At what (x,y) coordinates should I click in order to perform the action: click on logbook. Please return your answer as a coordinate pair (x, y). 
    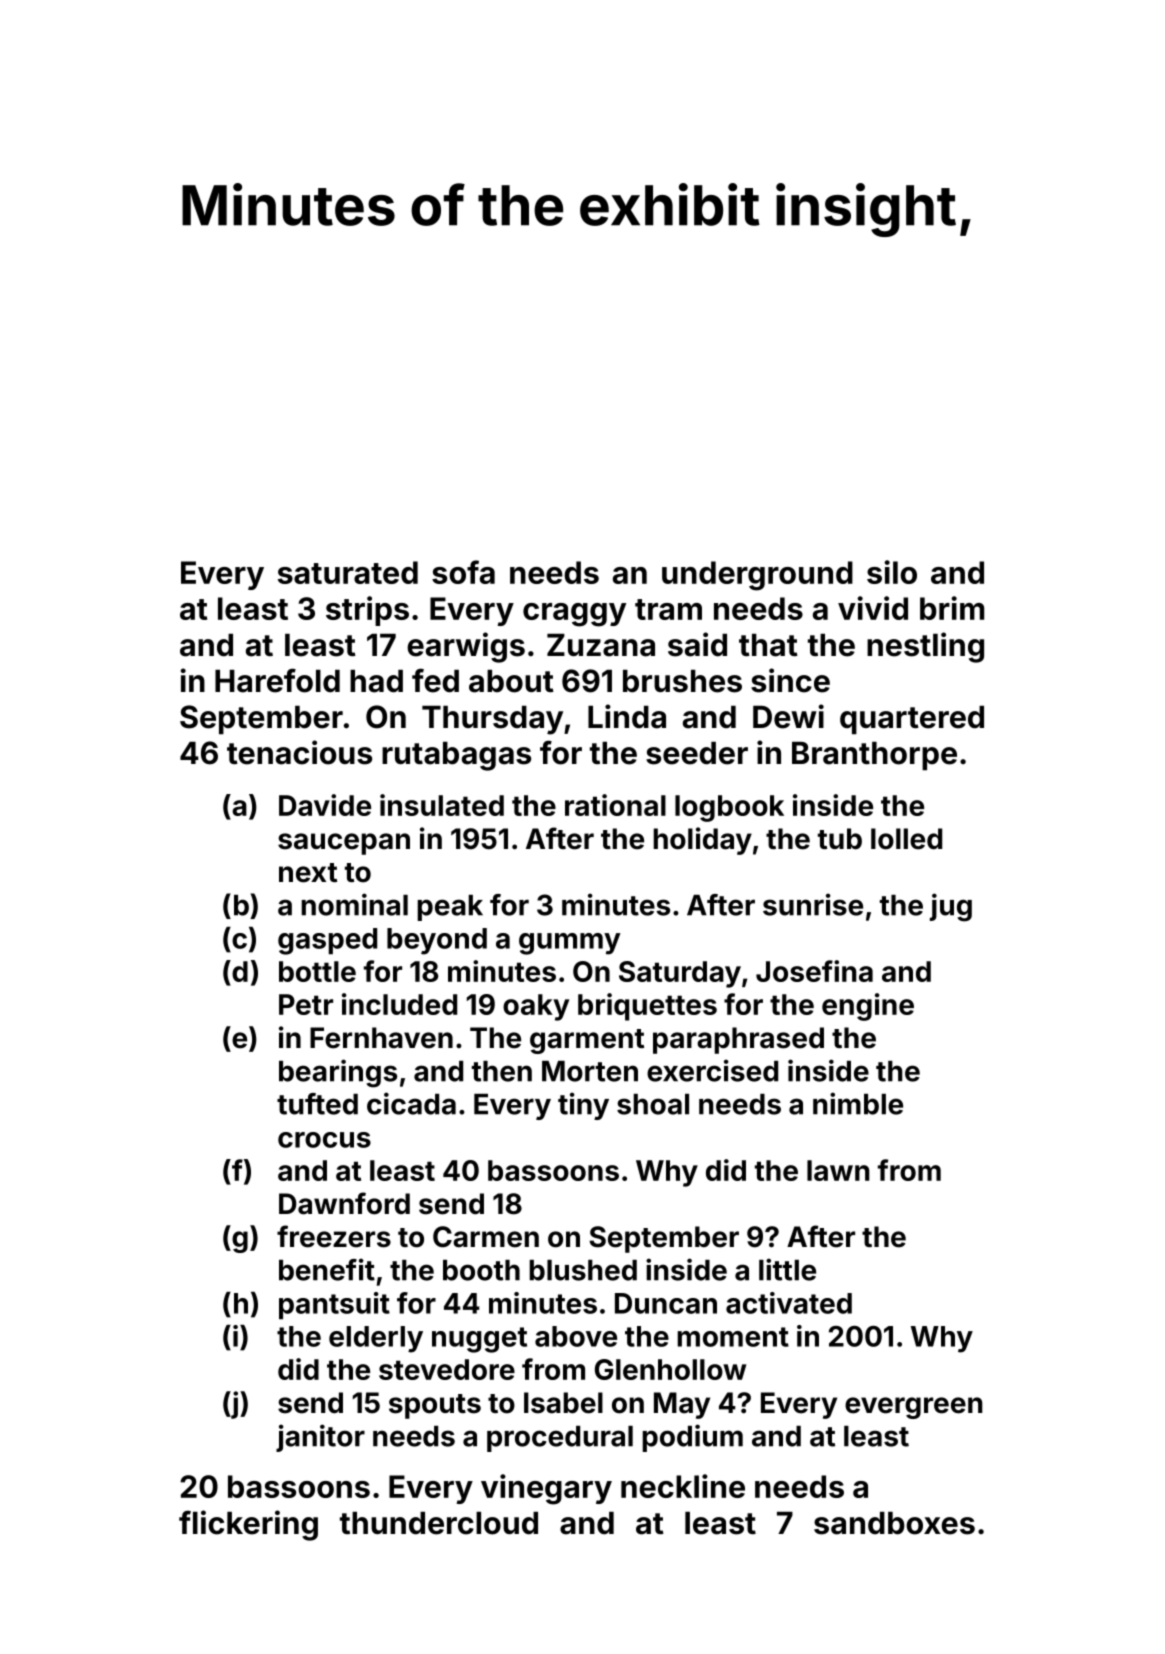
    Looking at the image, I should click on (729, 808).
